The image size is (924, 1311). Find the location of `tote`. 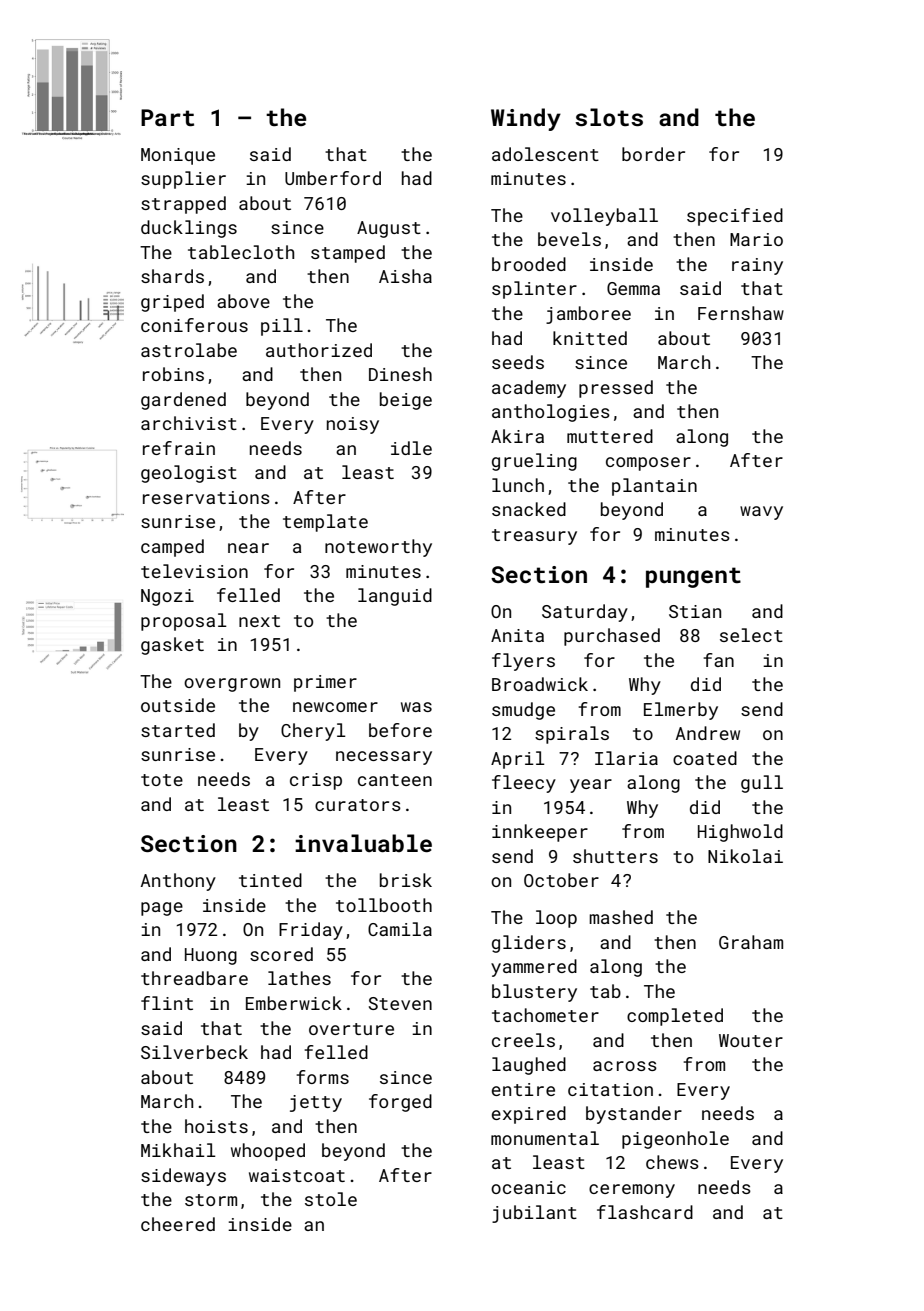

tote is located at coordinates (162, 780).
